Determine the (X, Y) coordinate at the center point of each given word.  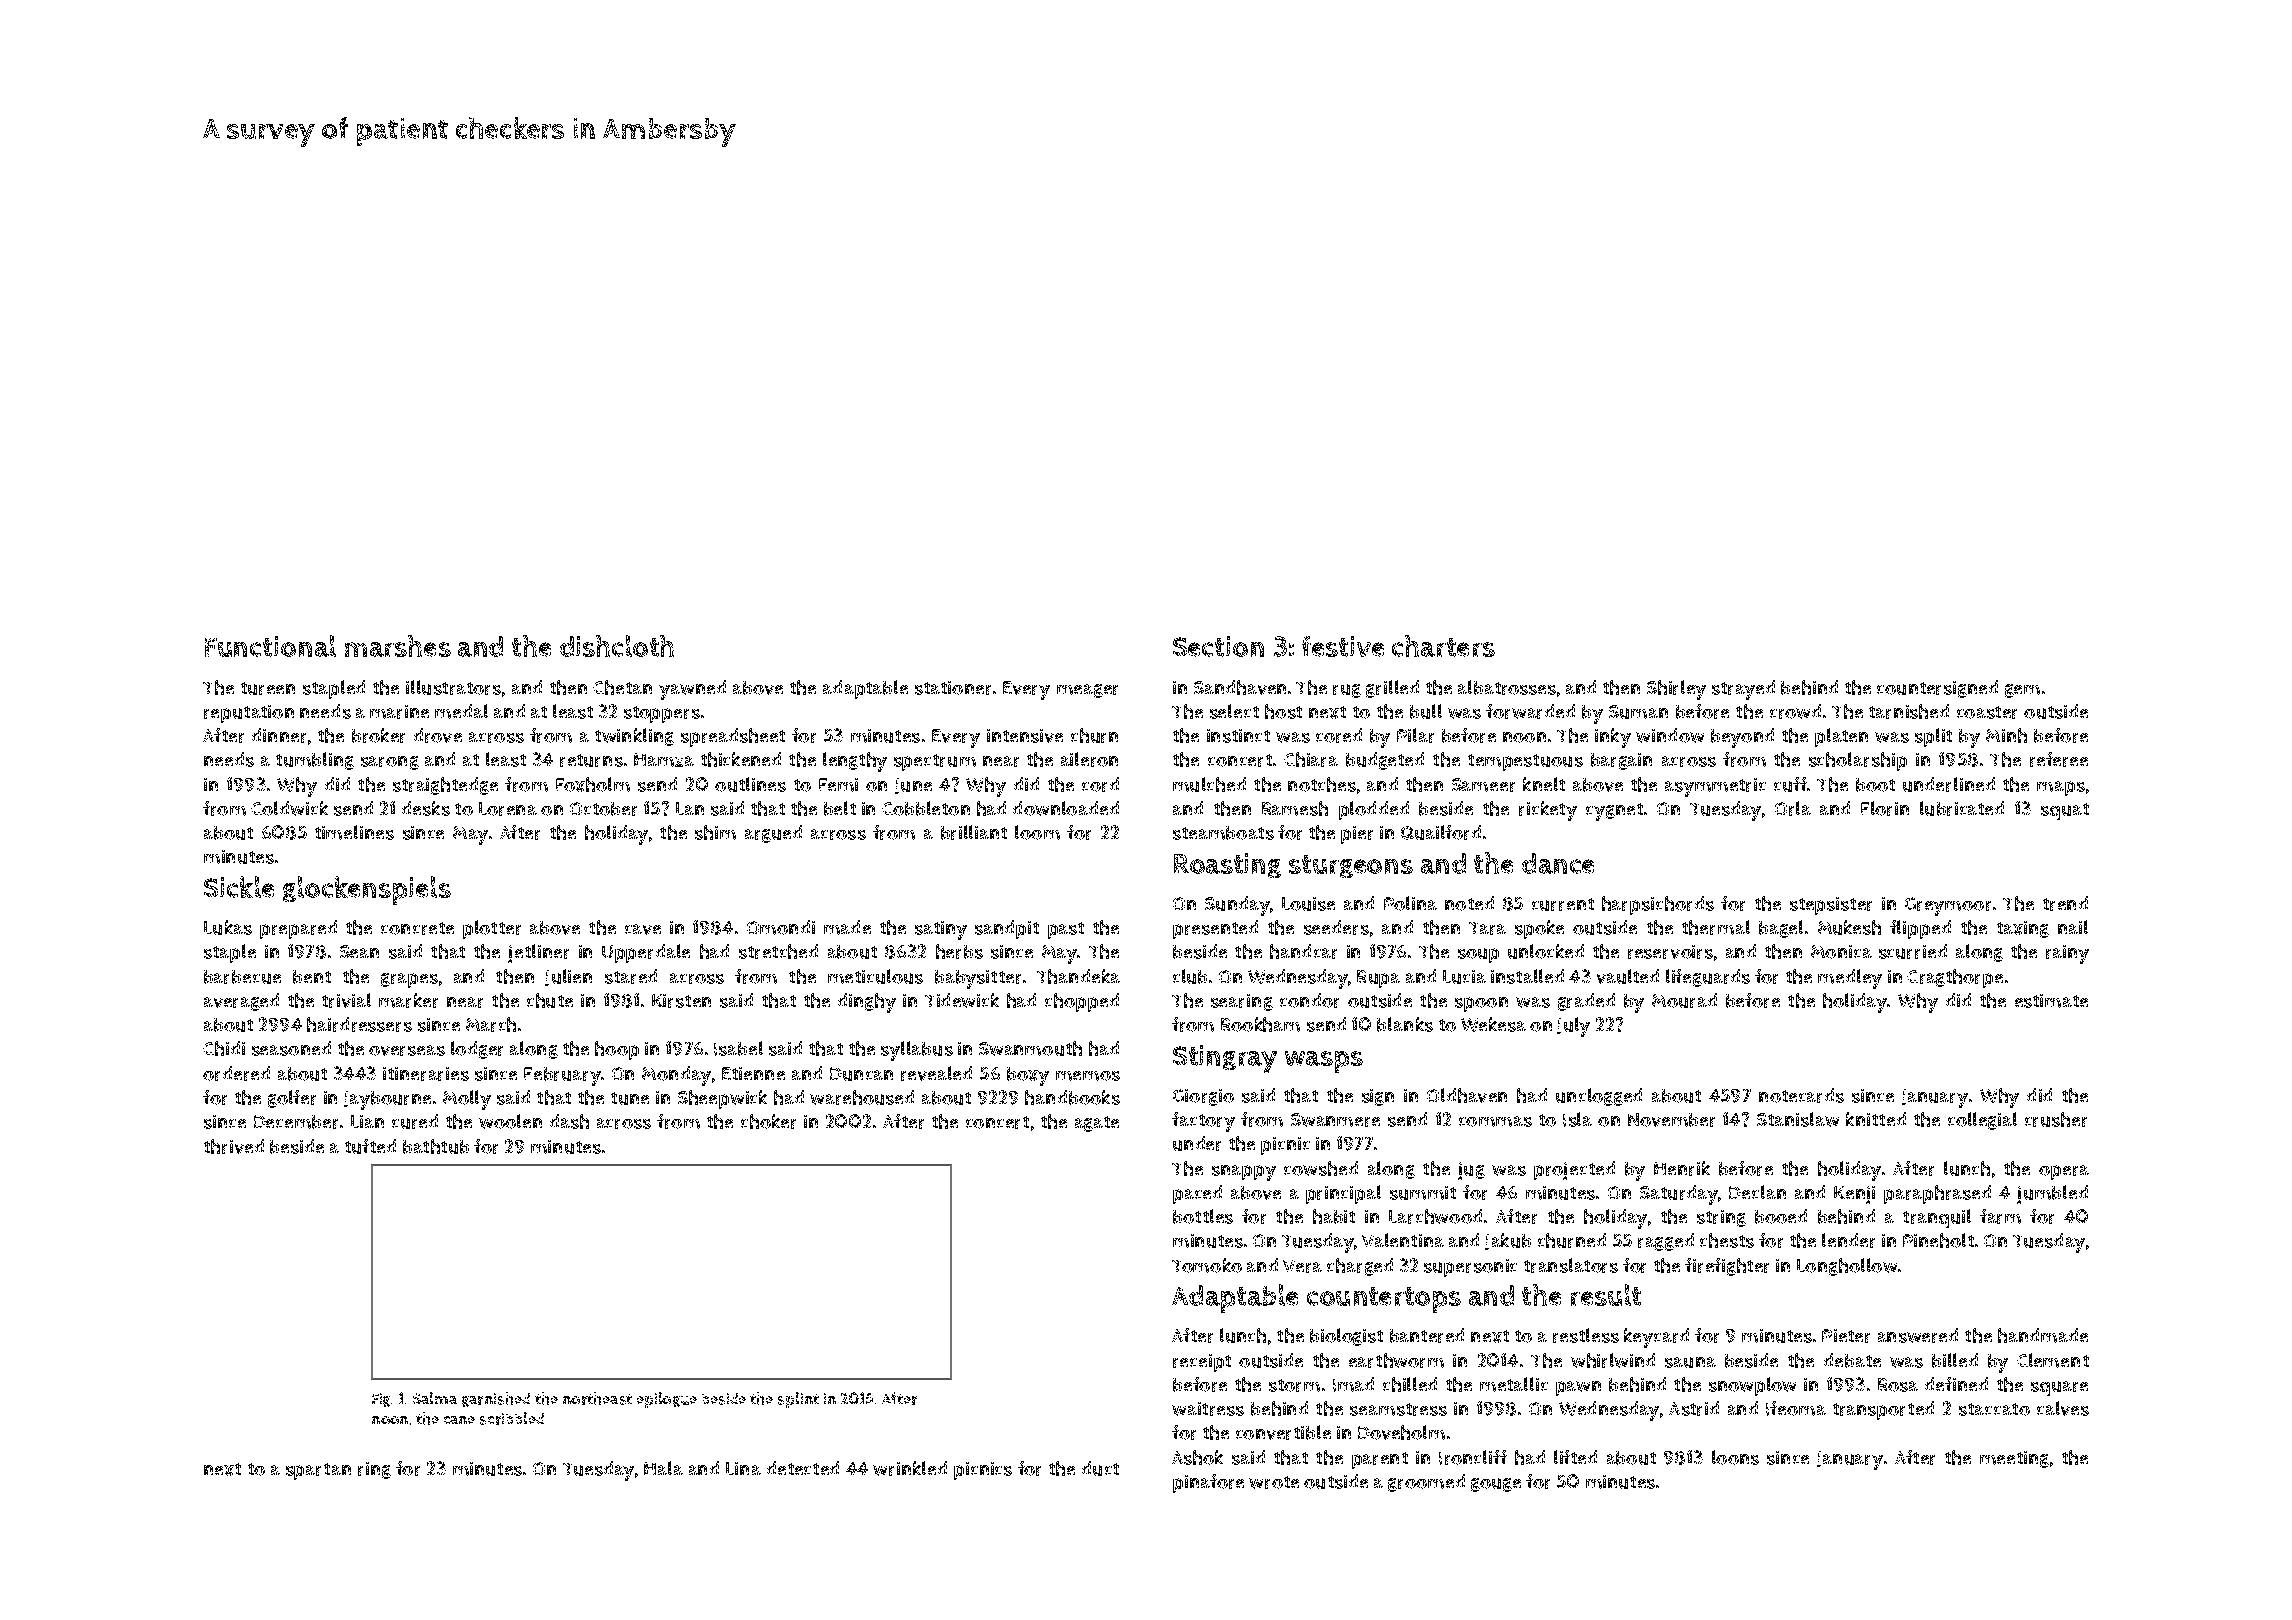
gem (2022, 691)
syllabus (917, 1051)
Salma (435, 1398)
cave (643, 929)
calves (2063, 1408)
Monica (1841, 952)
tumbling (315, 761)
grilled (1392, 689)
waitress (1208, 1409)
